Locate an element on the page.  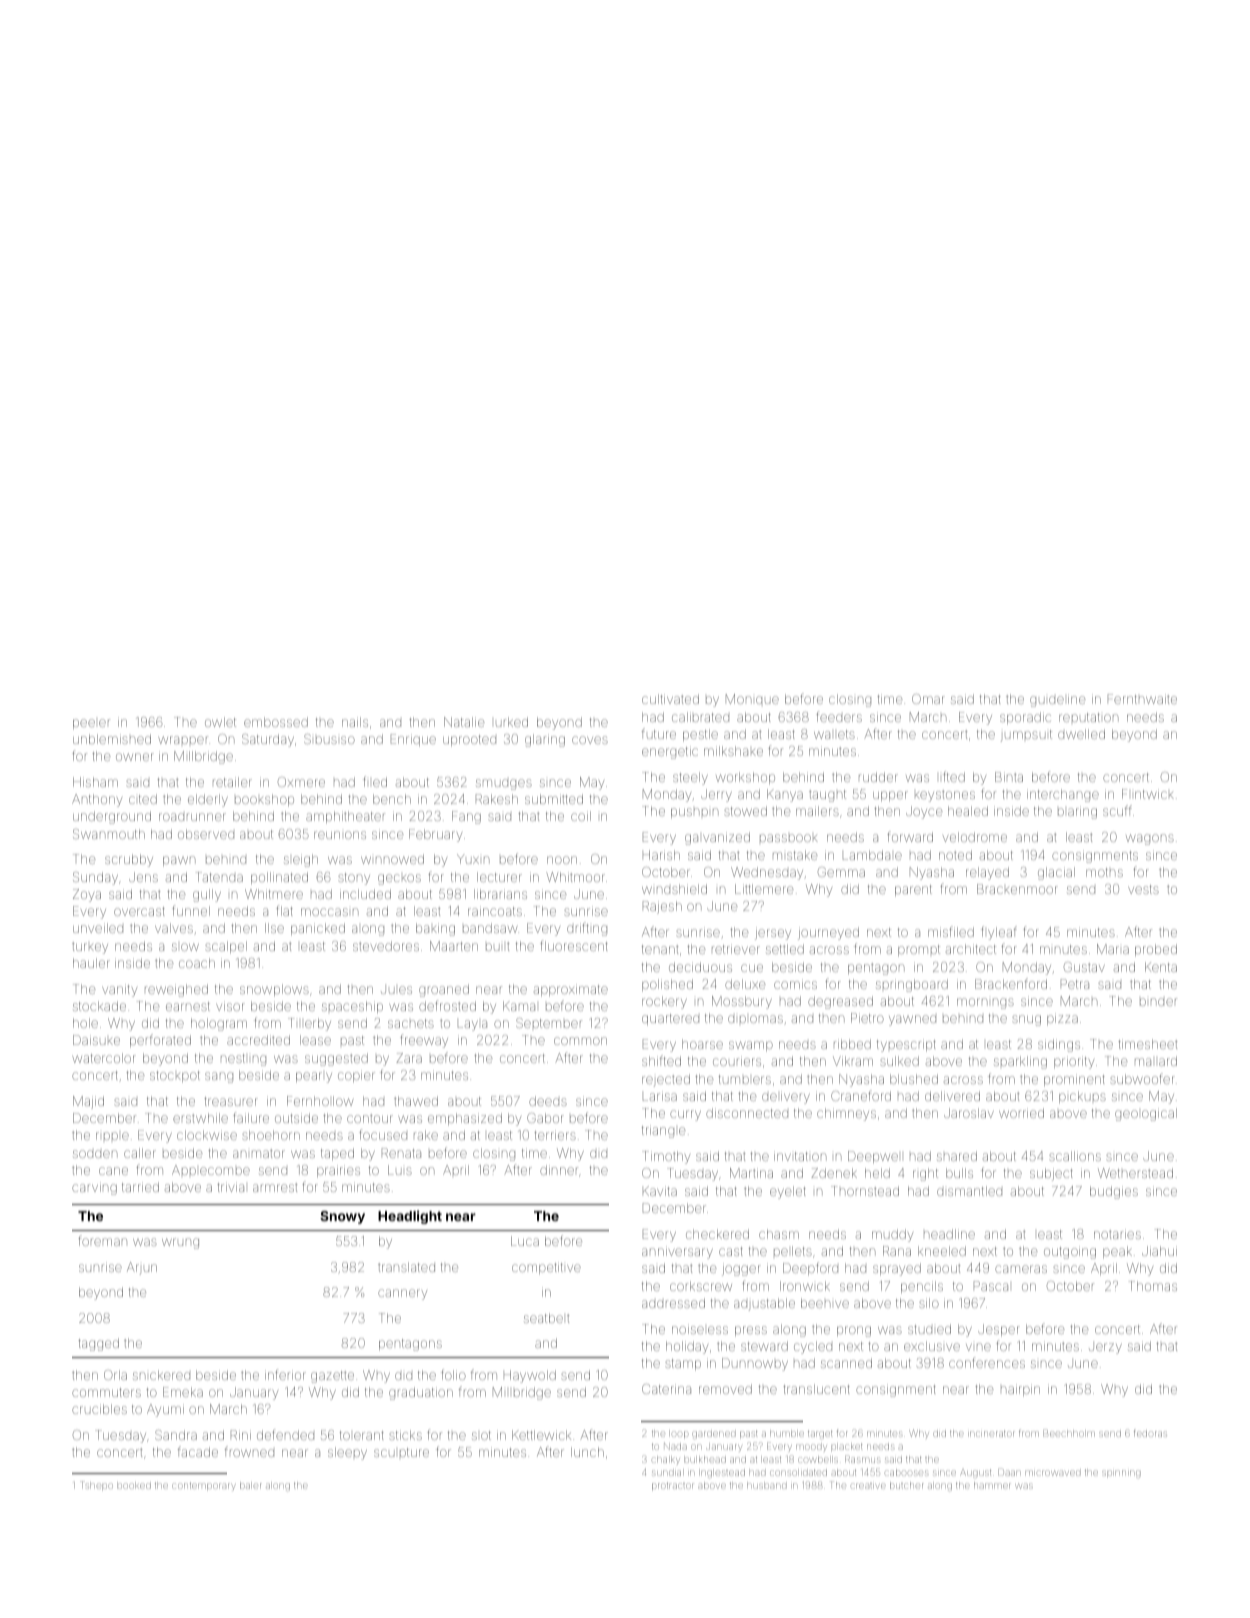
curry is located at coordinates (685, 1115).
